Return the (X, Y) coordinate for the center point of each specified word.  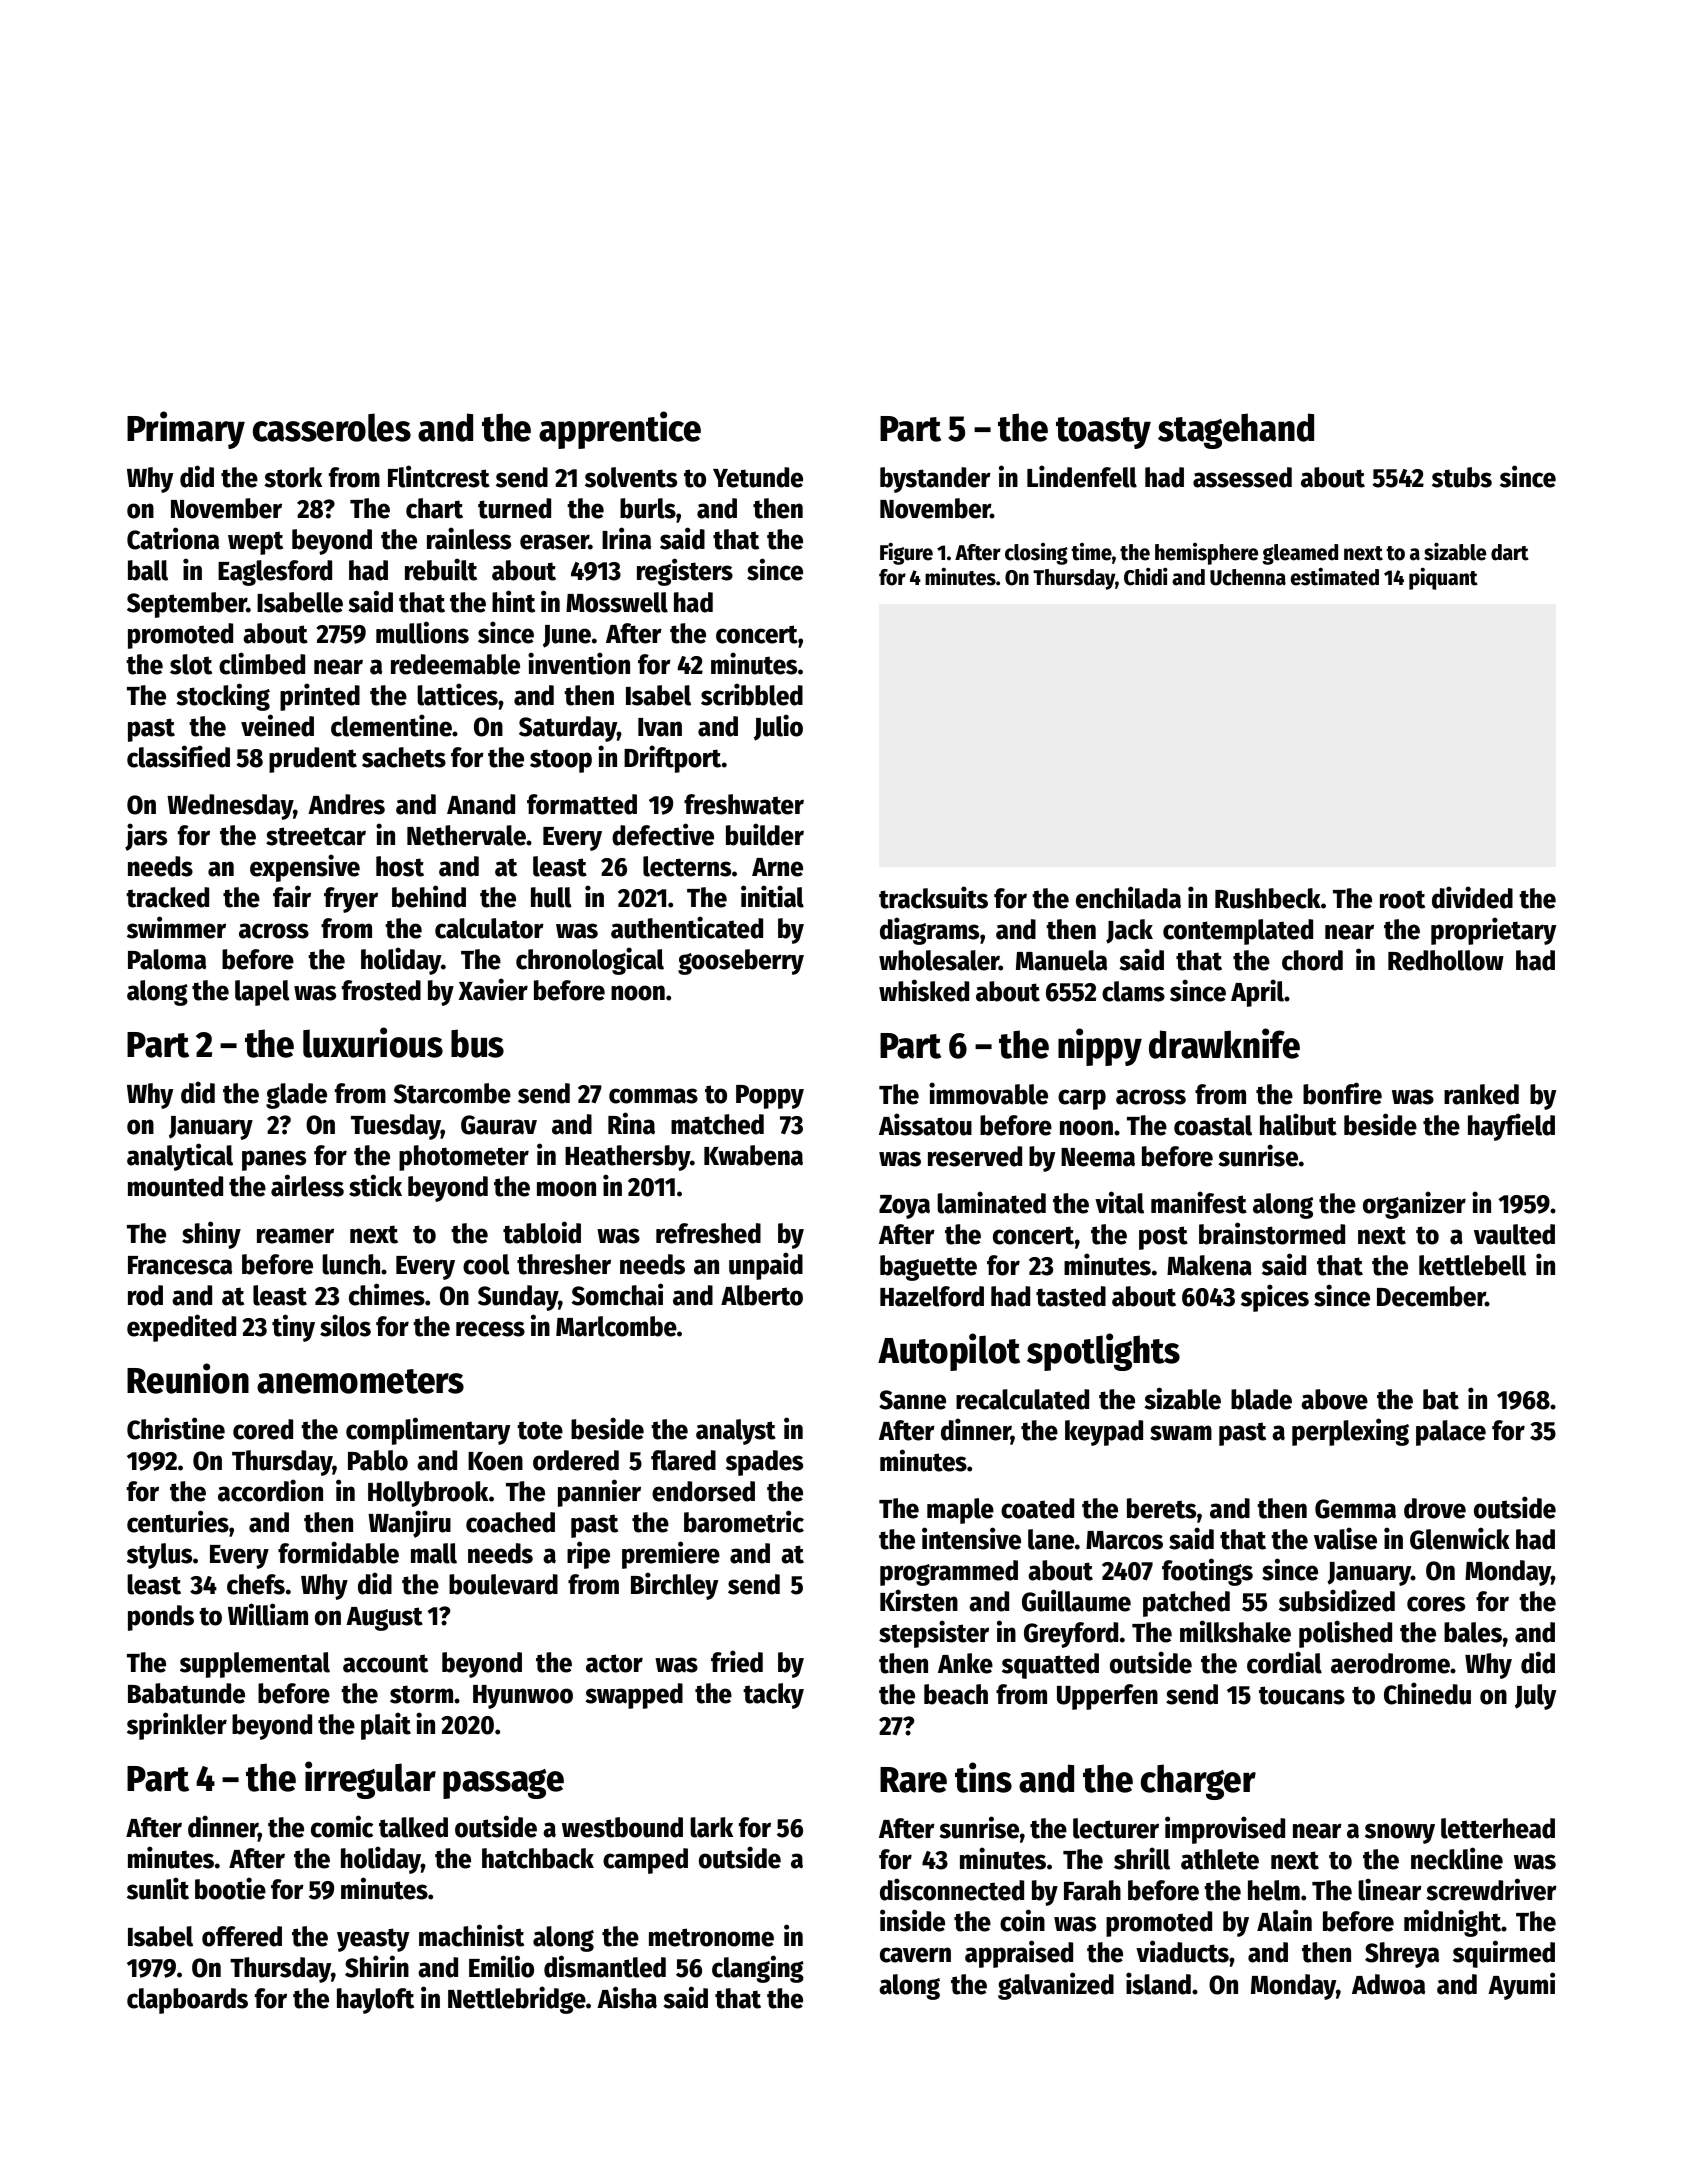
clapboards (187, 2001)
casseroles (332, 427)
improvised (1225, 1830)
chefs (256, 1584)
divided (1472, 897)
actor (614, 1663)
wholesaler (939, 960)
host (400, 866)
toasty (1103, 433)
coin (1022, 1920)
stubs (1462, 477)
